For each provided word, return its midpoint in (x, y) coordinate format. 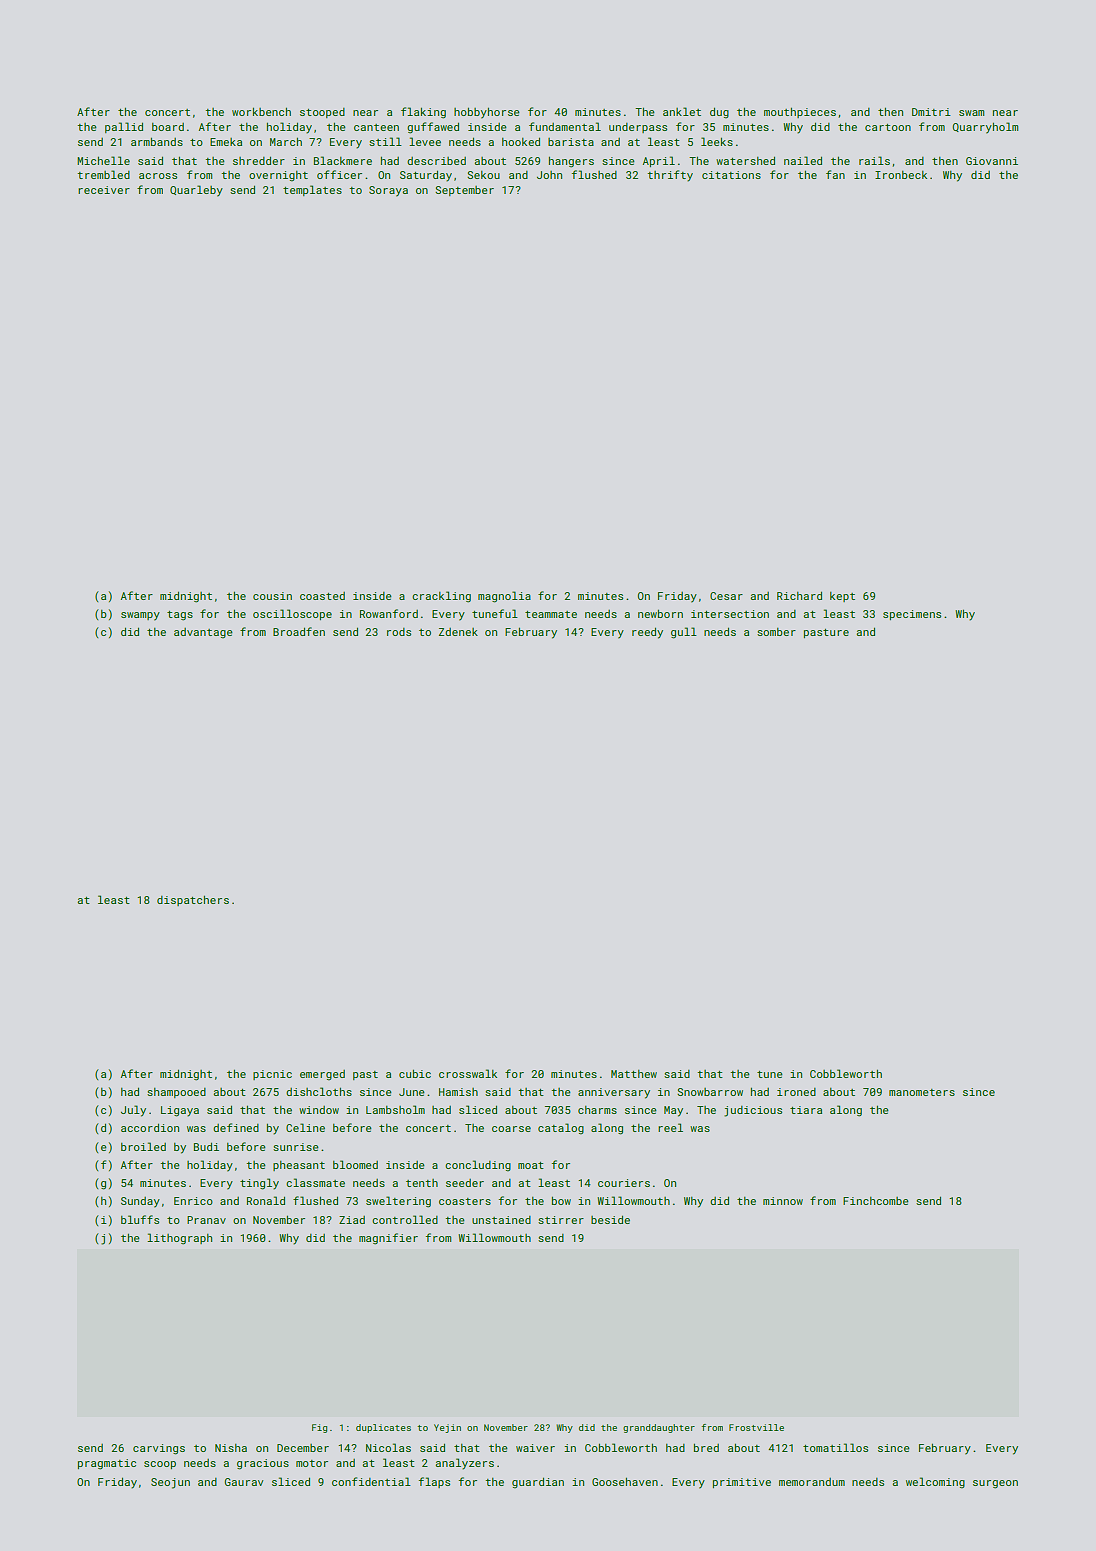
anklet (682, 111)
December (303, 1448)
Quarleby (196, 191)
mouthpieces (800, 113)
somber (776, 632)
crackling (441, 597)
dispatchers (193, 901)
